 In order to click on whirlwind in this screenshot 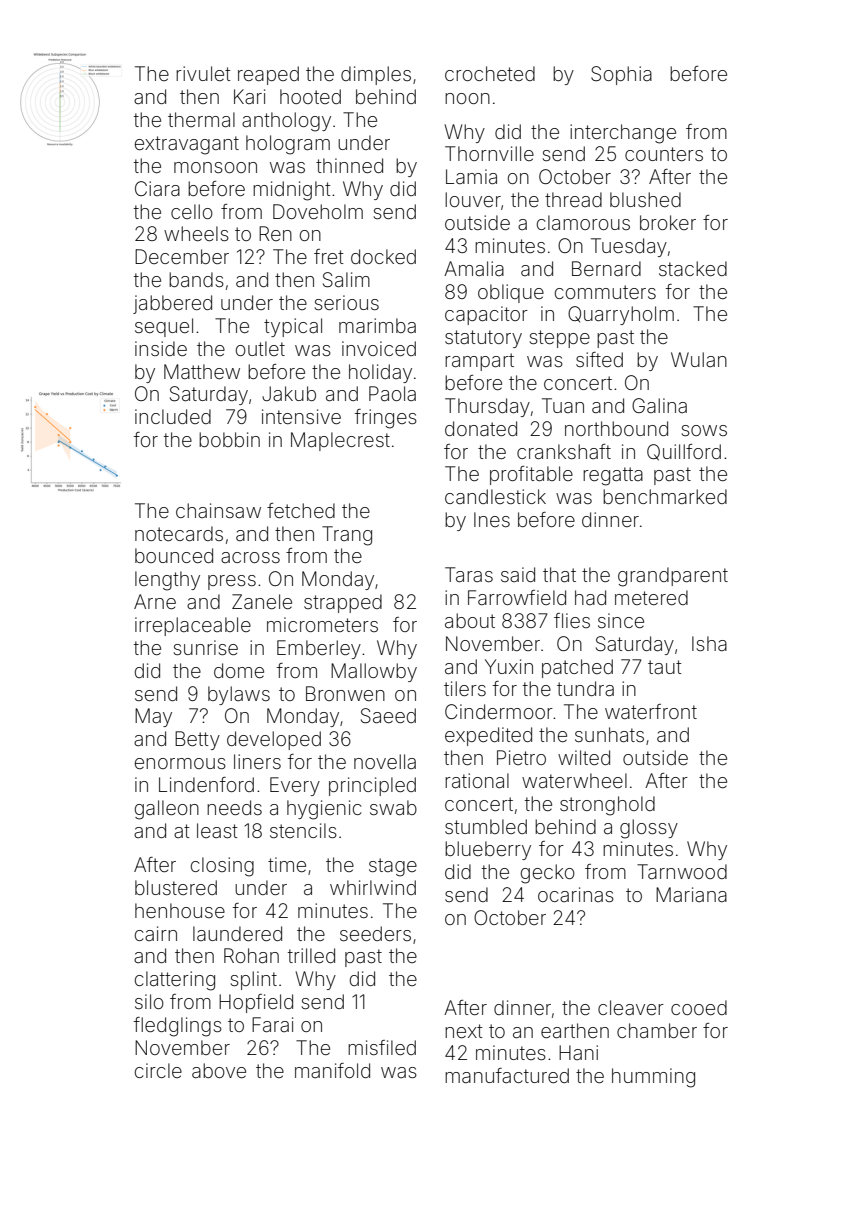, I will do `click(373, 887)`.
